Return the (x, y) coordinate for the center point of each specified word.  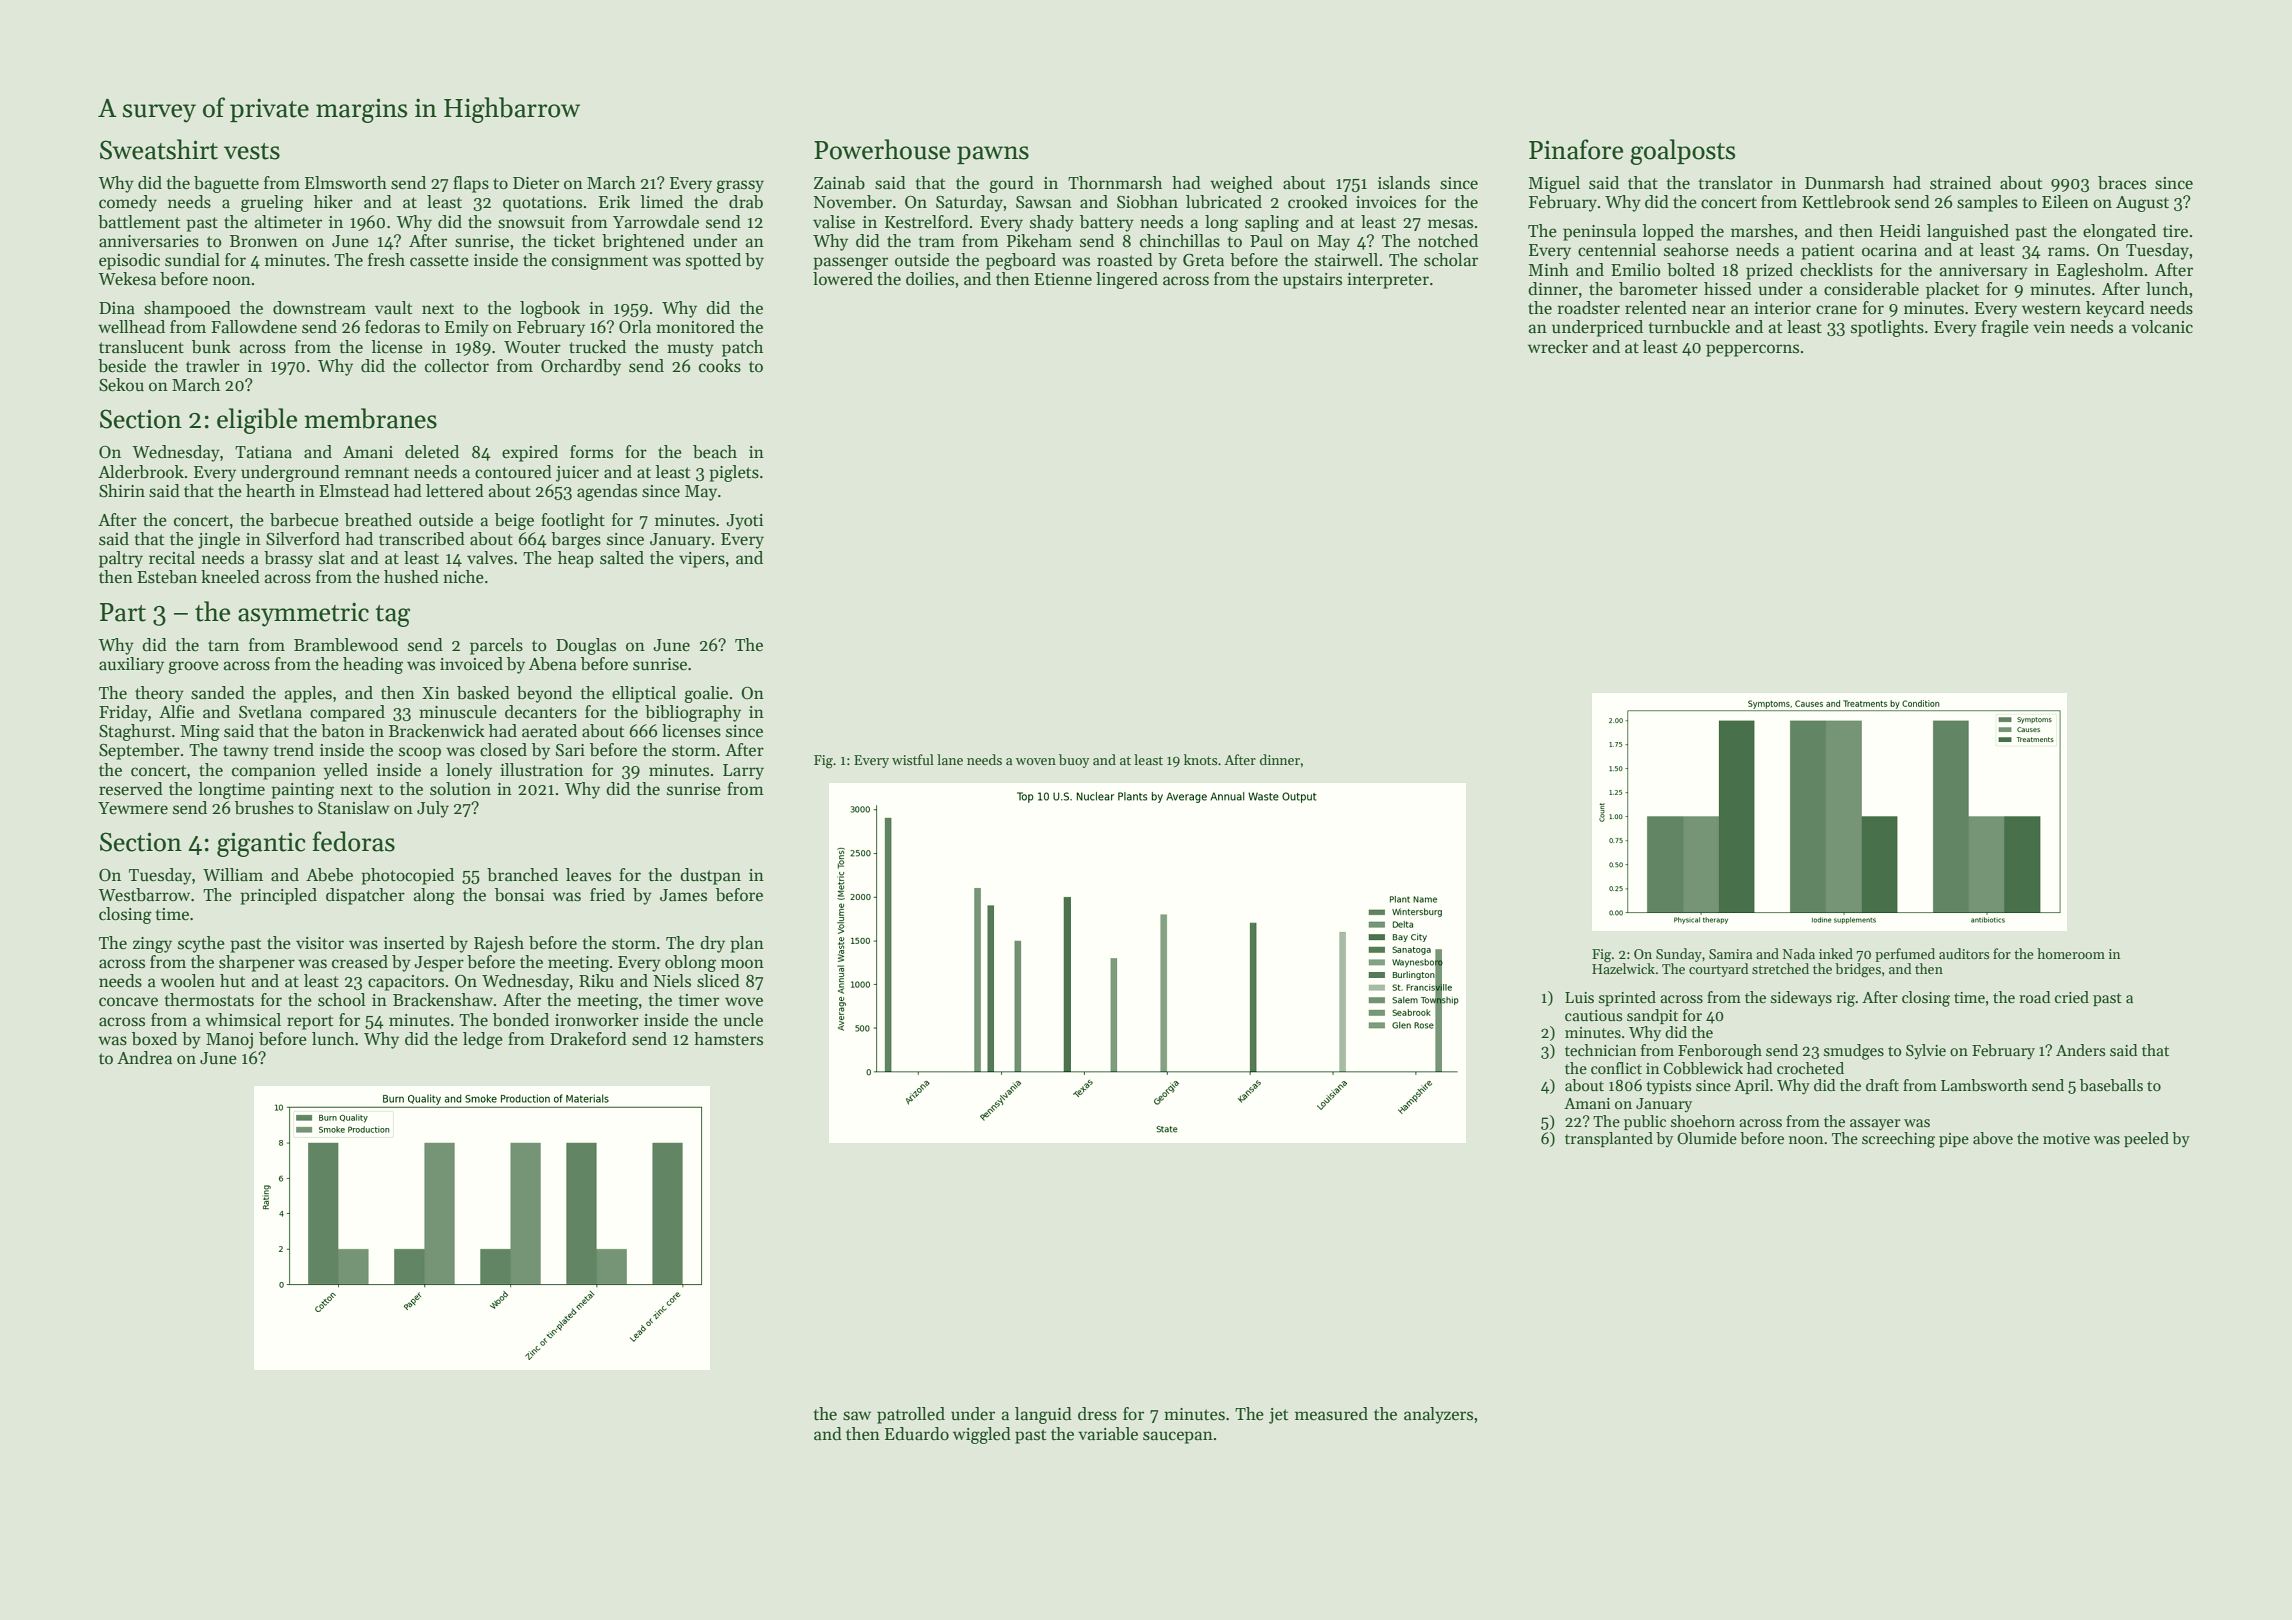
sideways (1801, 999)
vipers (702, 560)
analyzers (1438, 1415)
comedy (128, 203)
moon (742, 963)
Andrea (144, 1058)
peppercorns (1752, 350)
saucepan (1178, 1437)
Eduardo (917, 1434)
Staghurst (135, 732)
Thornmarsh (1115, 183)
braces (2122, 183)
